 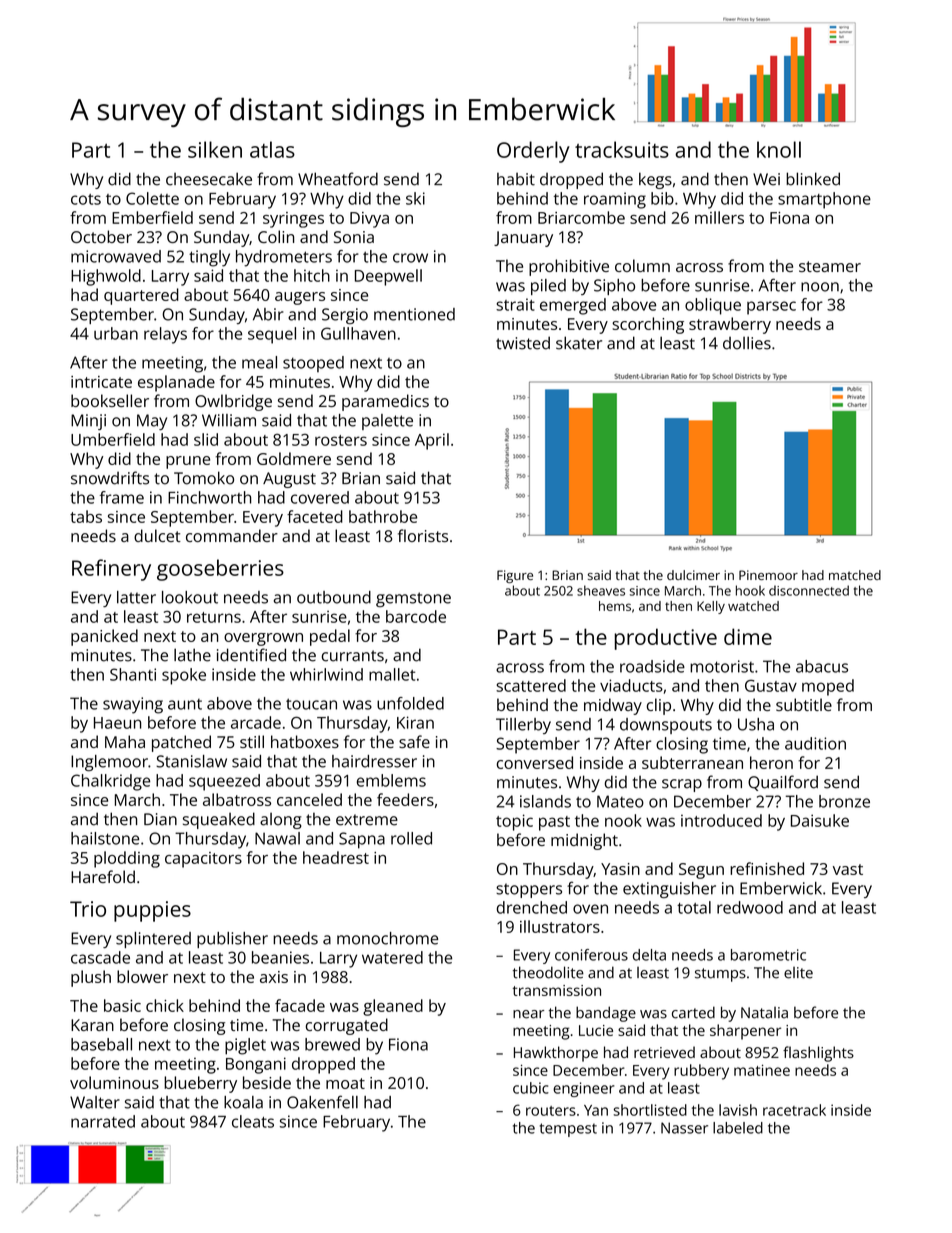 I want to click on abacus, so click(x=822, y=666).
